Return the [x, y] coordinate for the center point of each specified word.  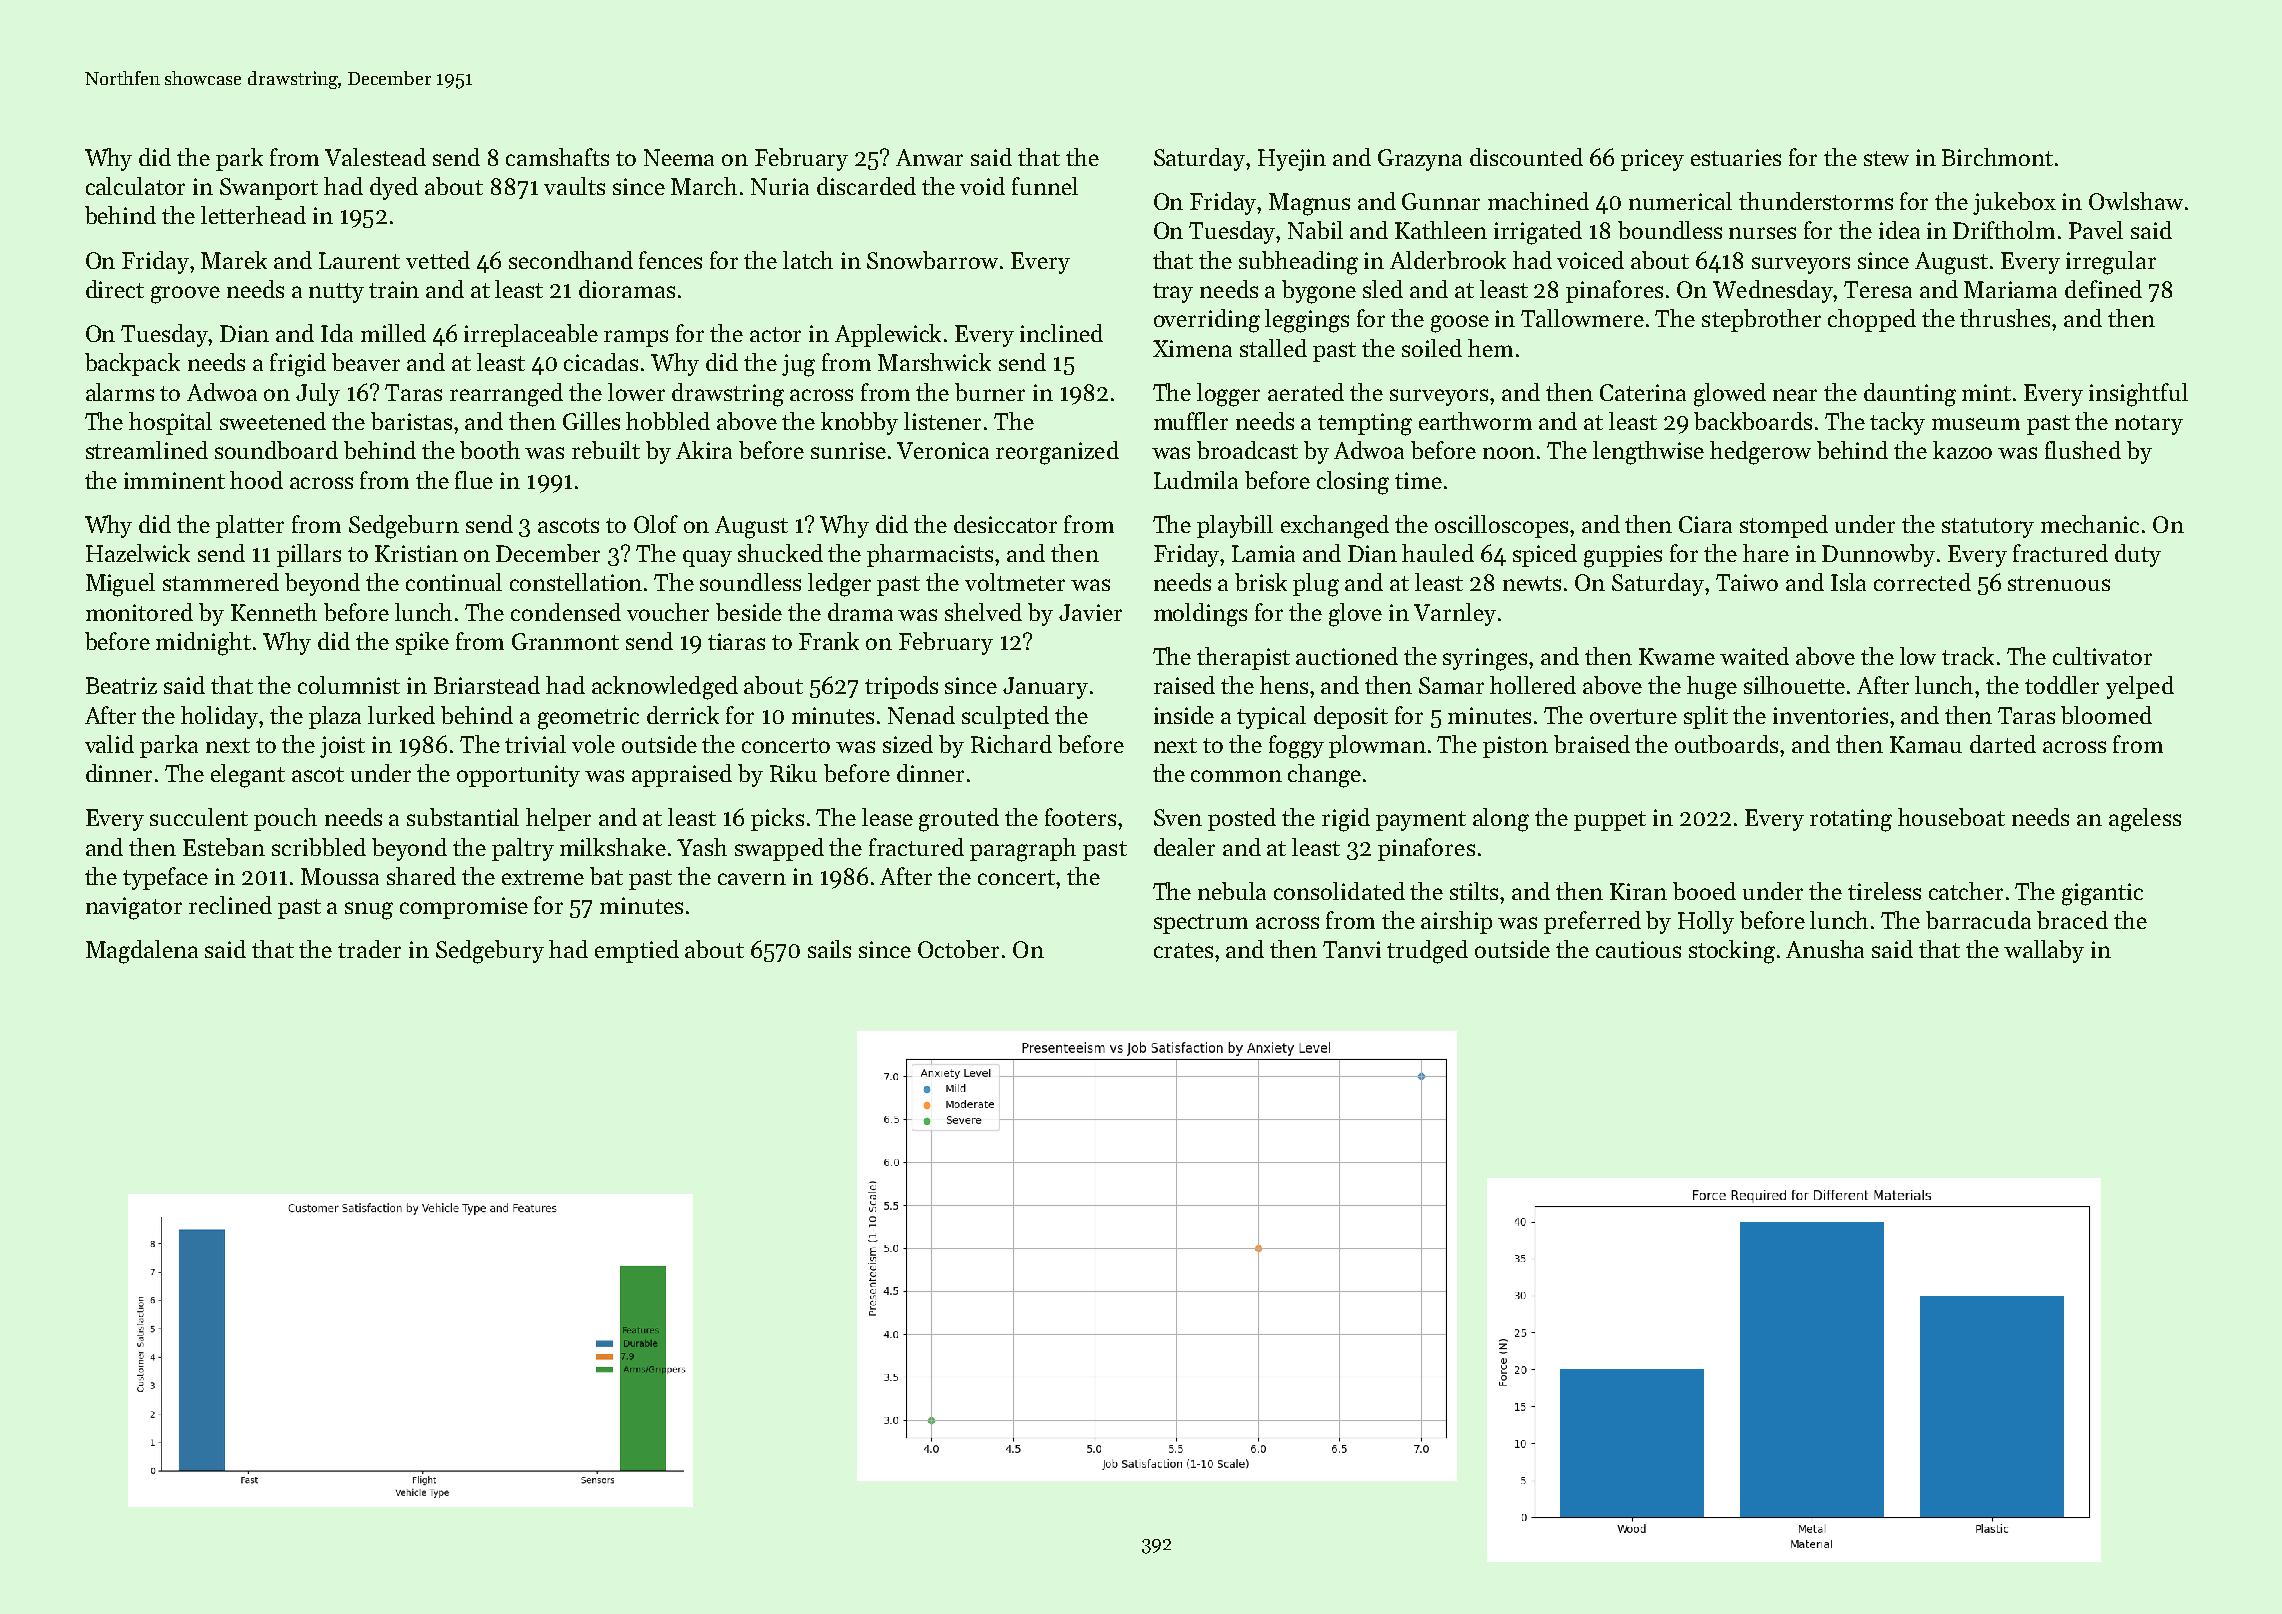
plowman [1377, 746]
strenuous [2059, 583]
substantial [463, 817]
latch [808, 260]
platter [250, 526]
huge [1712, 688]
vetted [438, 260]
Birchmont [1997, 157]
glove [1355, 615]
